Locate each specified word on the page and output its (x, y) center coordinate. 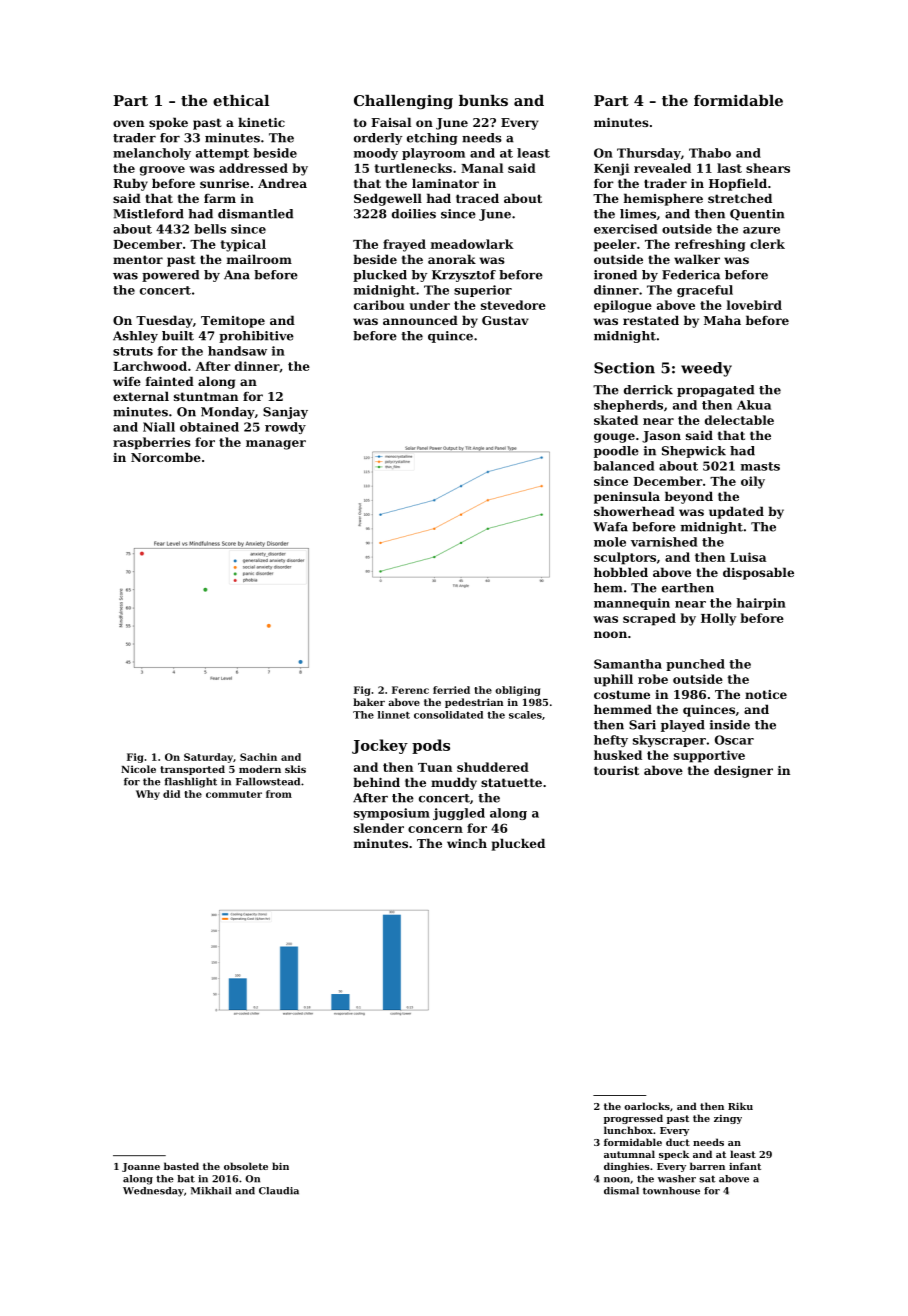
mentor (138, 259)
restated (651, 320)
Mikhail (211, 1191)
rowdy (285, 428)
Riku (740, 1106)
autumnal (629, 1154)
